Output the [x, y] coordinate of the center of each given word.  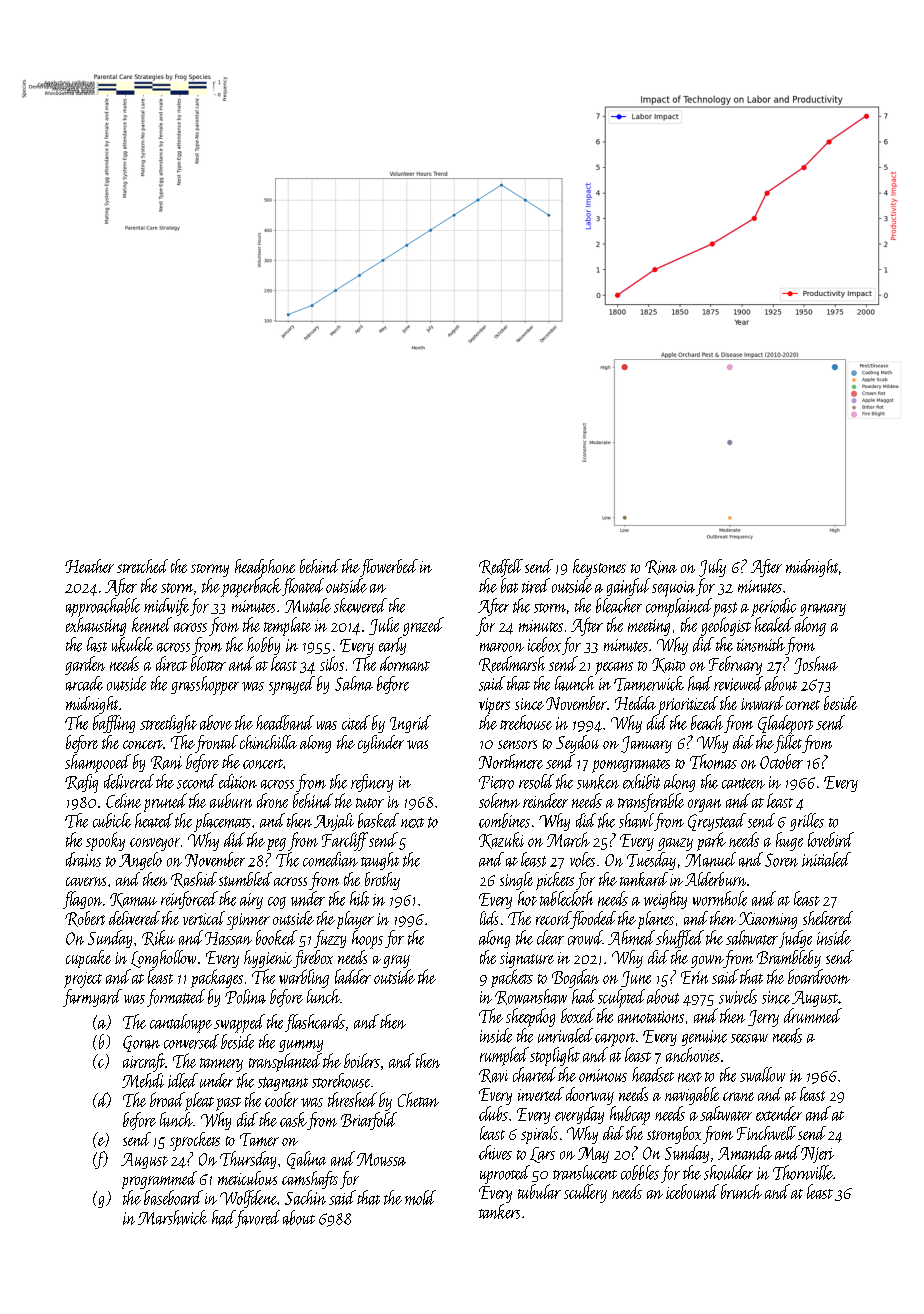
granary [823, 610]
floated [303, 587]
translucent [585, 1172]
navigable [692, 1096]
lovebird [831, 839]
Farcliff [345, 841]
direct [171, 663]
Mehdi [143, 1080]
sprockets [195, 1141]
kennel [152, 624]
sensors [517, 744]
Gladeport [785, 724]
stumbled [245, 879]
